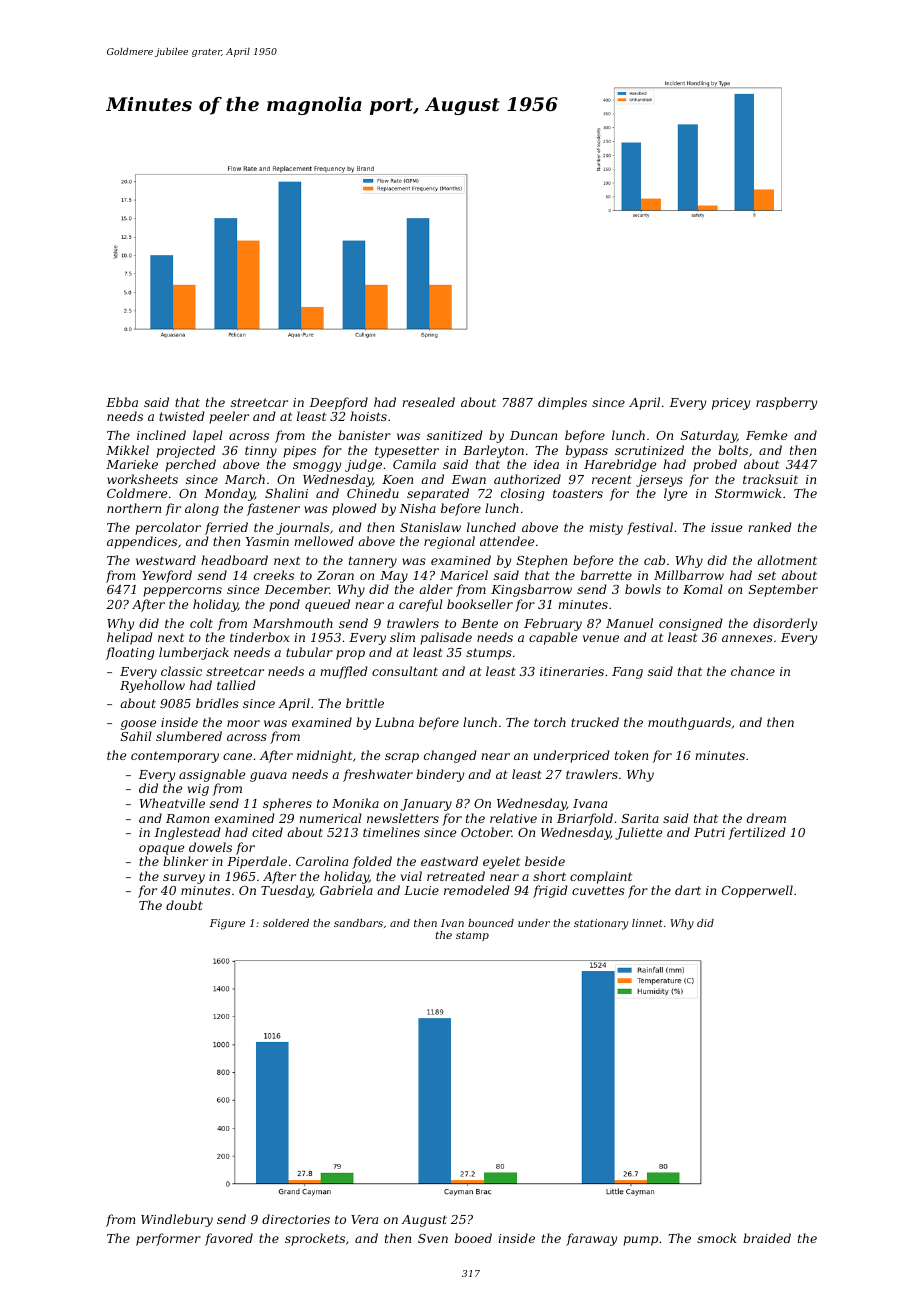  I want to click on relative, so click(513, 818).
